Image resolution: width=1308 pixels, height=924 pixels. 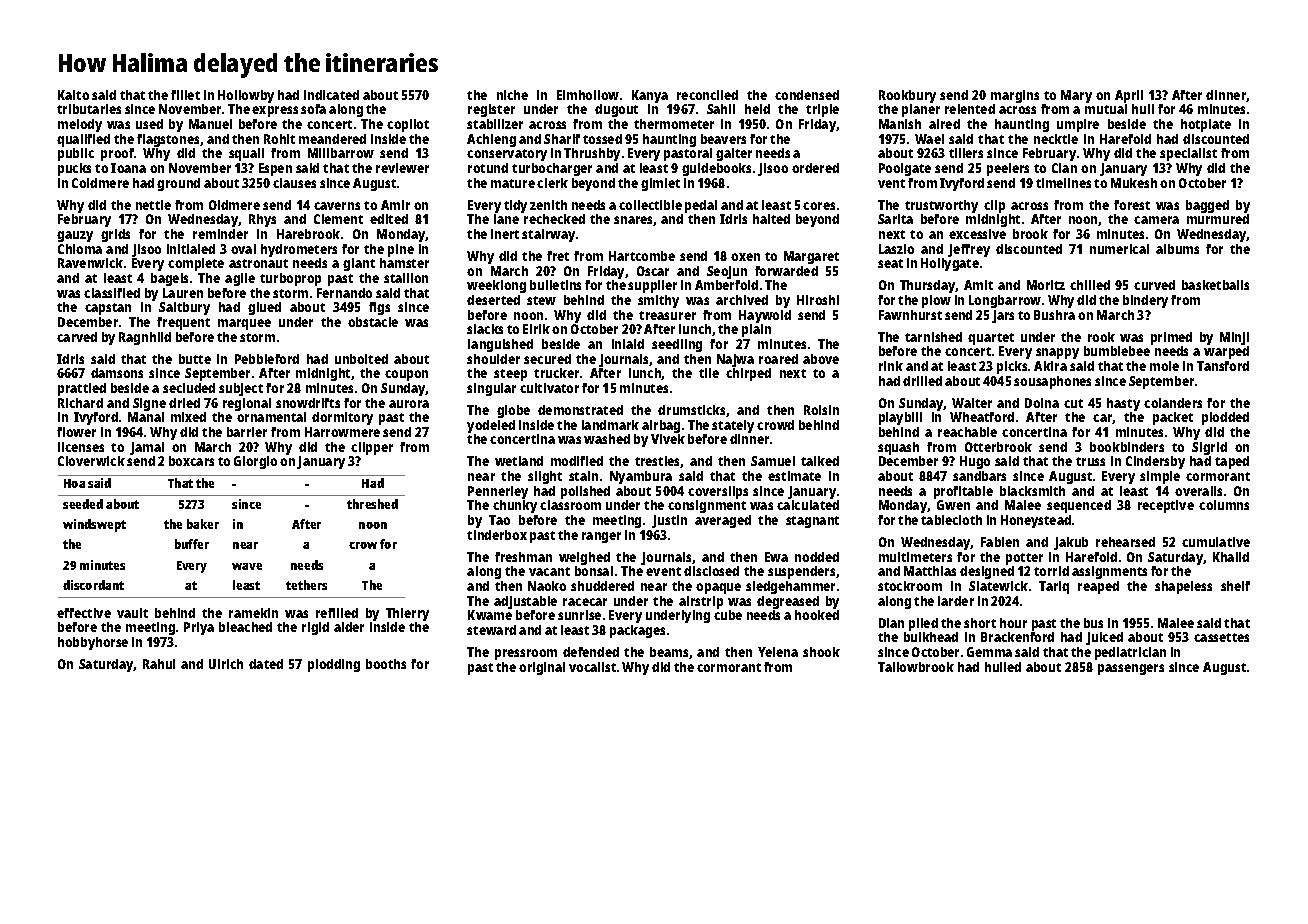 What do you see at coordinates (936, 301) in the page?
I see `plow` at bounding box center [936, 301].
